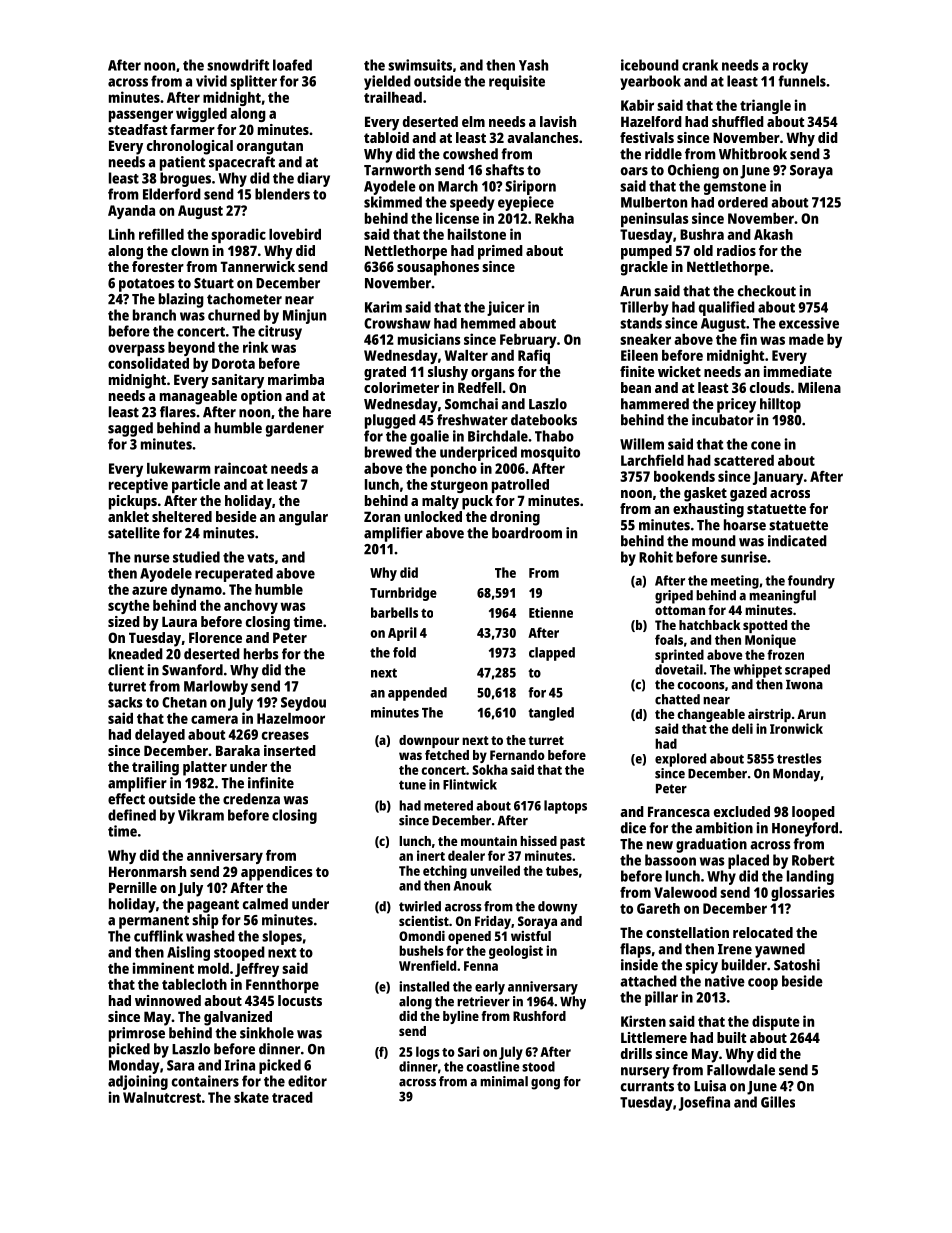  What do you see at coordinates (700, 65) in the image?
I see `crank` at bounding box center [700, 65].
